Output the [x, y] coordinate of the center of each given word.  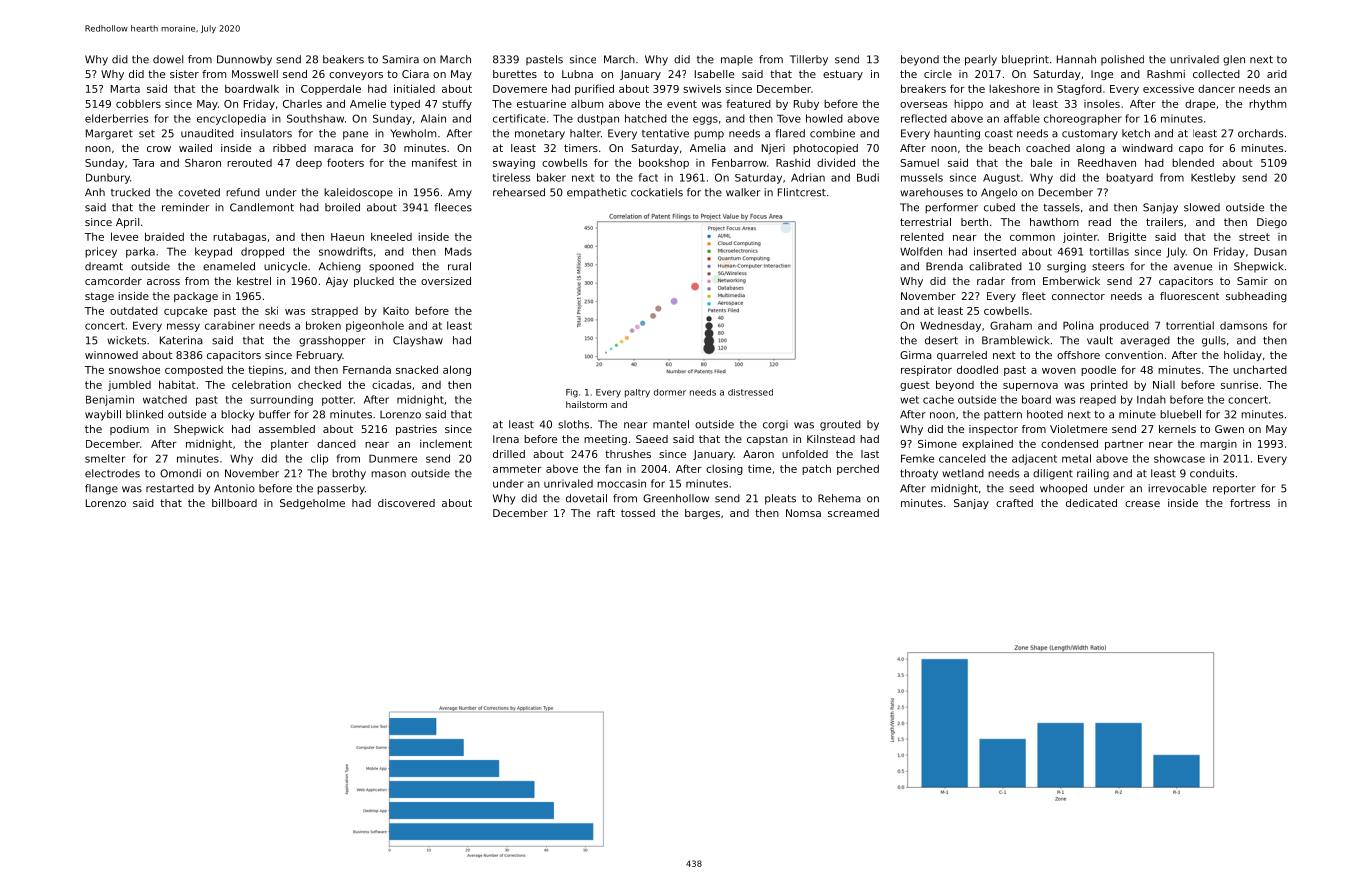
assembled [287, 429]
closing [724, 470]
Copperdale [331, 89]
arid [1277, 74]
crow [159, 149]
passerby [341, 489]
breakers [923, 88]
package [196, 297]
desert [941, 340]
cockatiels [657, 192]
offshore [1078, 355]
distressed [750, 392]
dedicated [1091, 503]
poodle [1098, 371]
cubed [999, 207]
